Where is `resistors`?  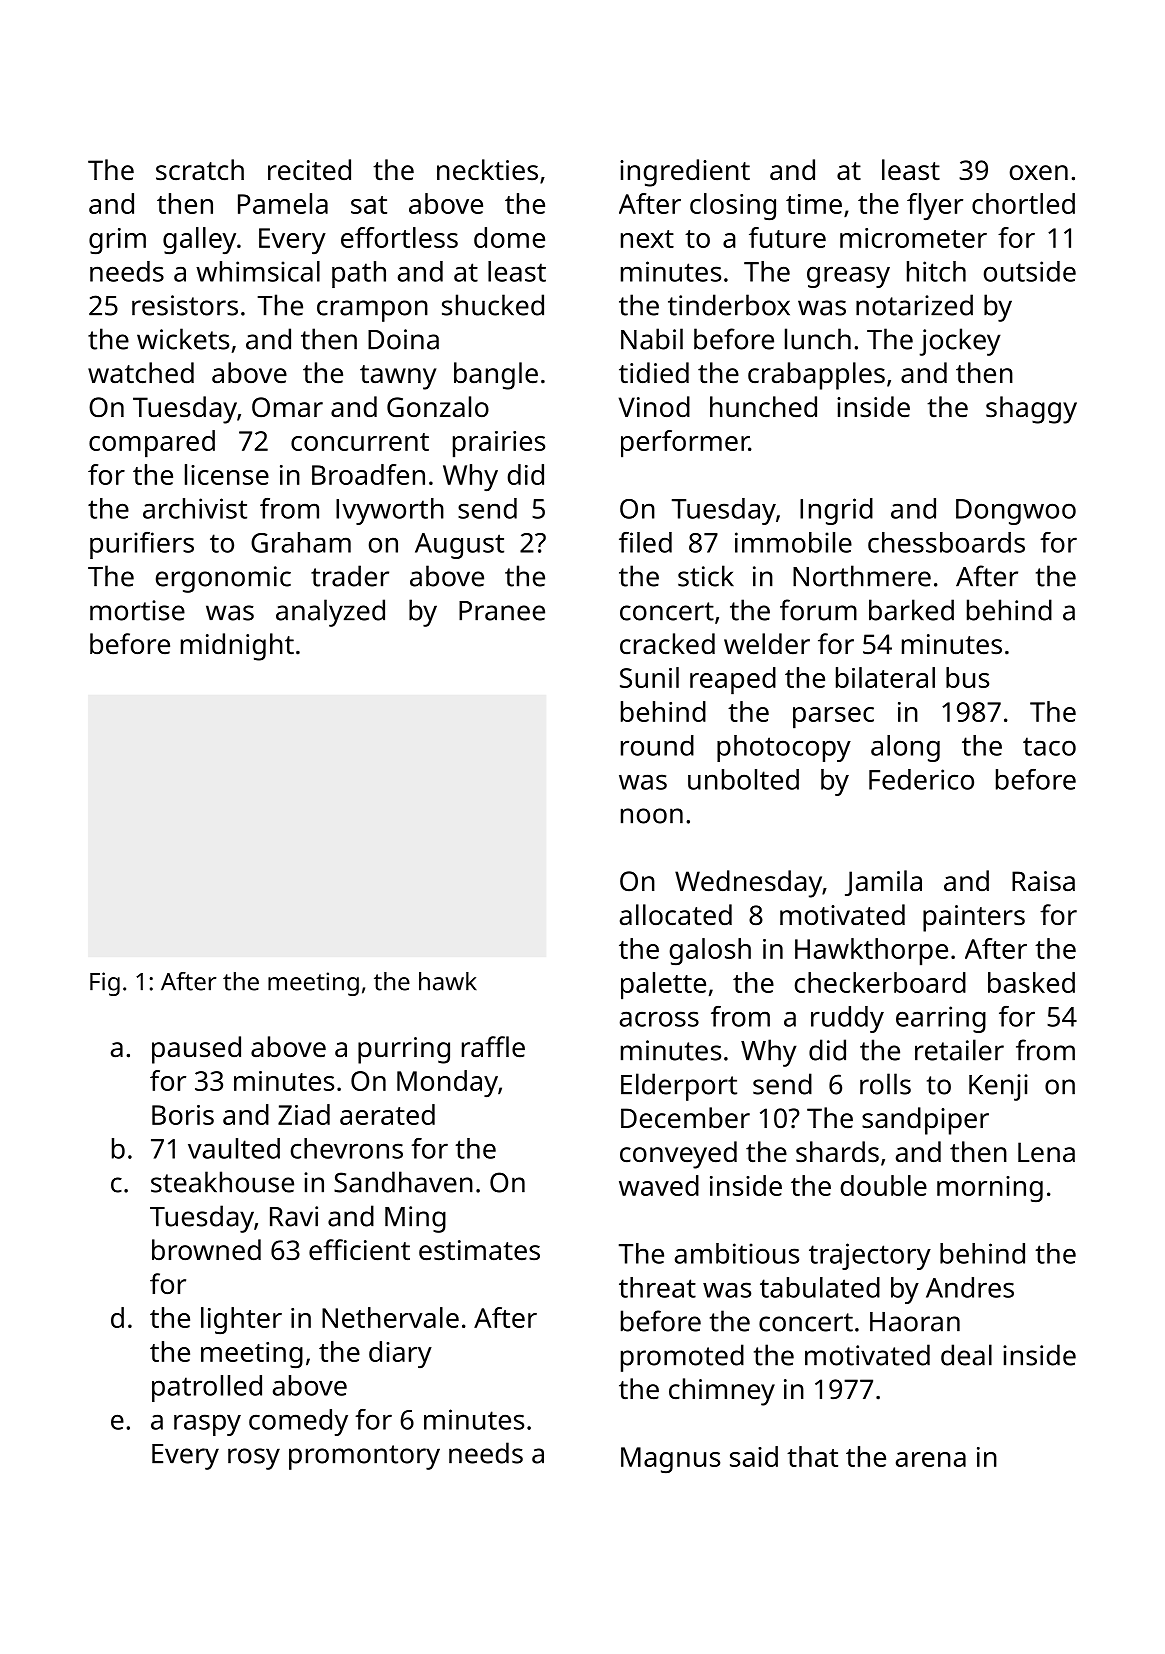
resistors is located at coordinates (185, 305).
